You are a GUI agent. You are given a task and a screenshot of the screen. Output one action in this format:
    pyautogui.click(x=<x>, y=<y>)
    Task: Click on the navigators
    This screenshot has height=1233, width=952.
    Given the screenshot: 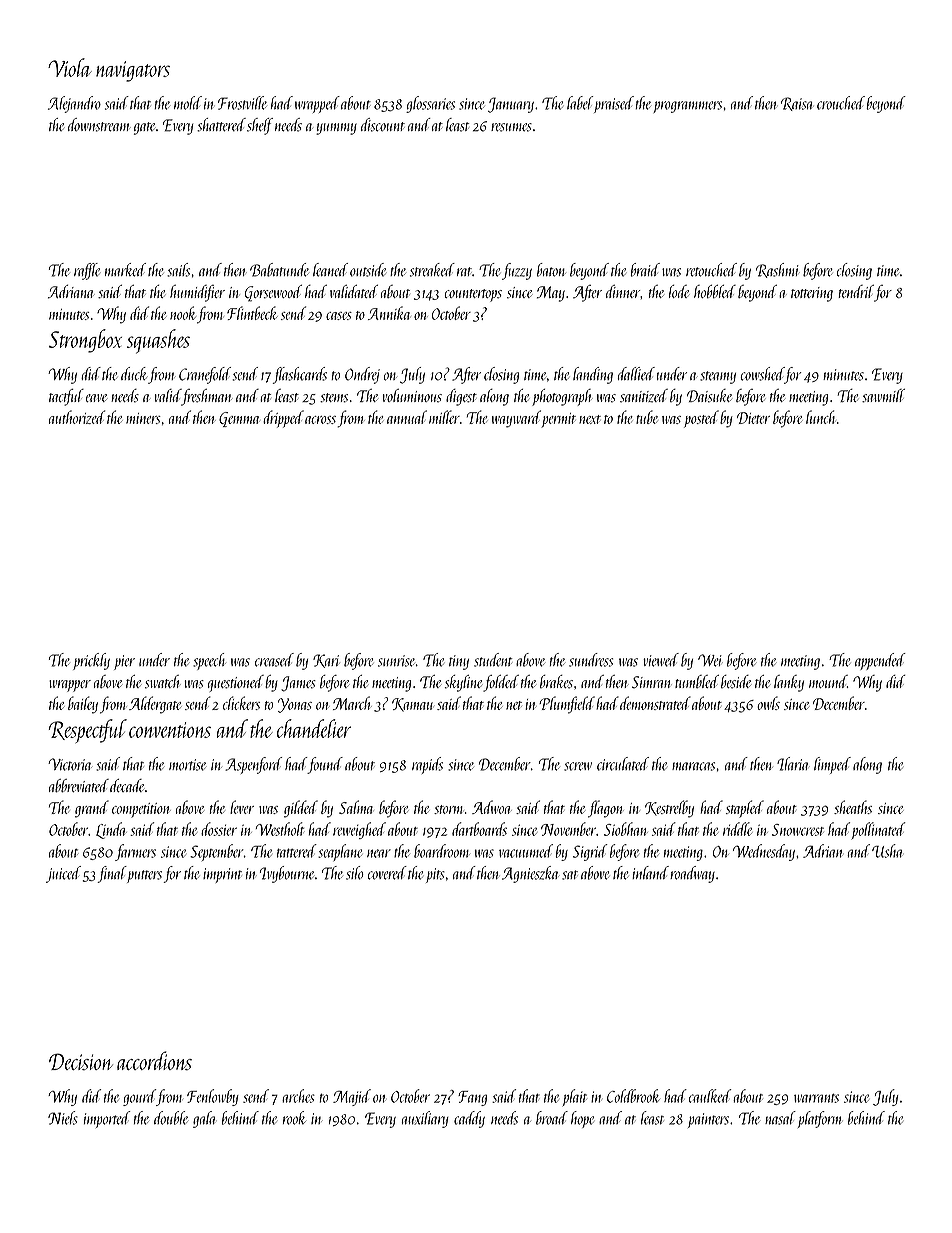 What is the action you would take?
    pyautogui.click(x=133, y=71)
